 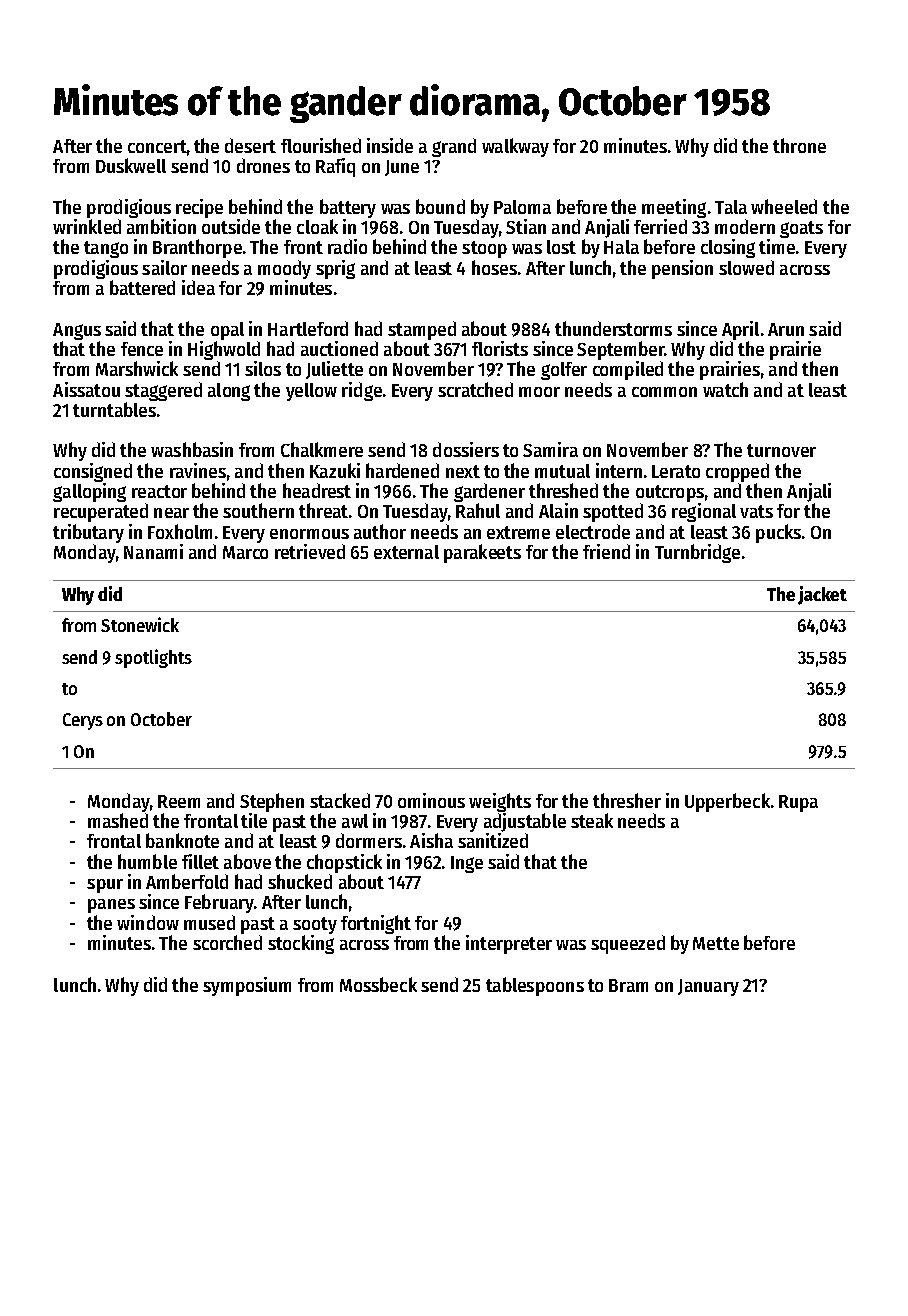 I want to click on stacked, so click(x=340, y=800).
